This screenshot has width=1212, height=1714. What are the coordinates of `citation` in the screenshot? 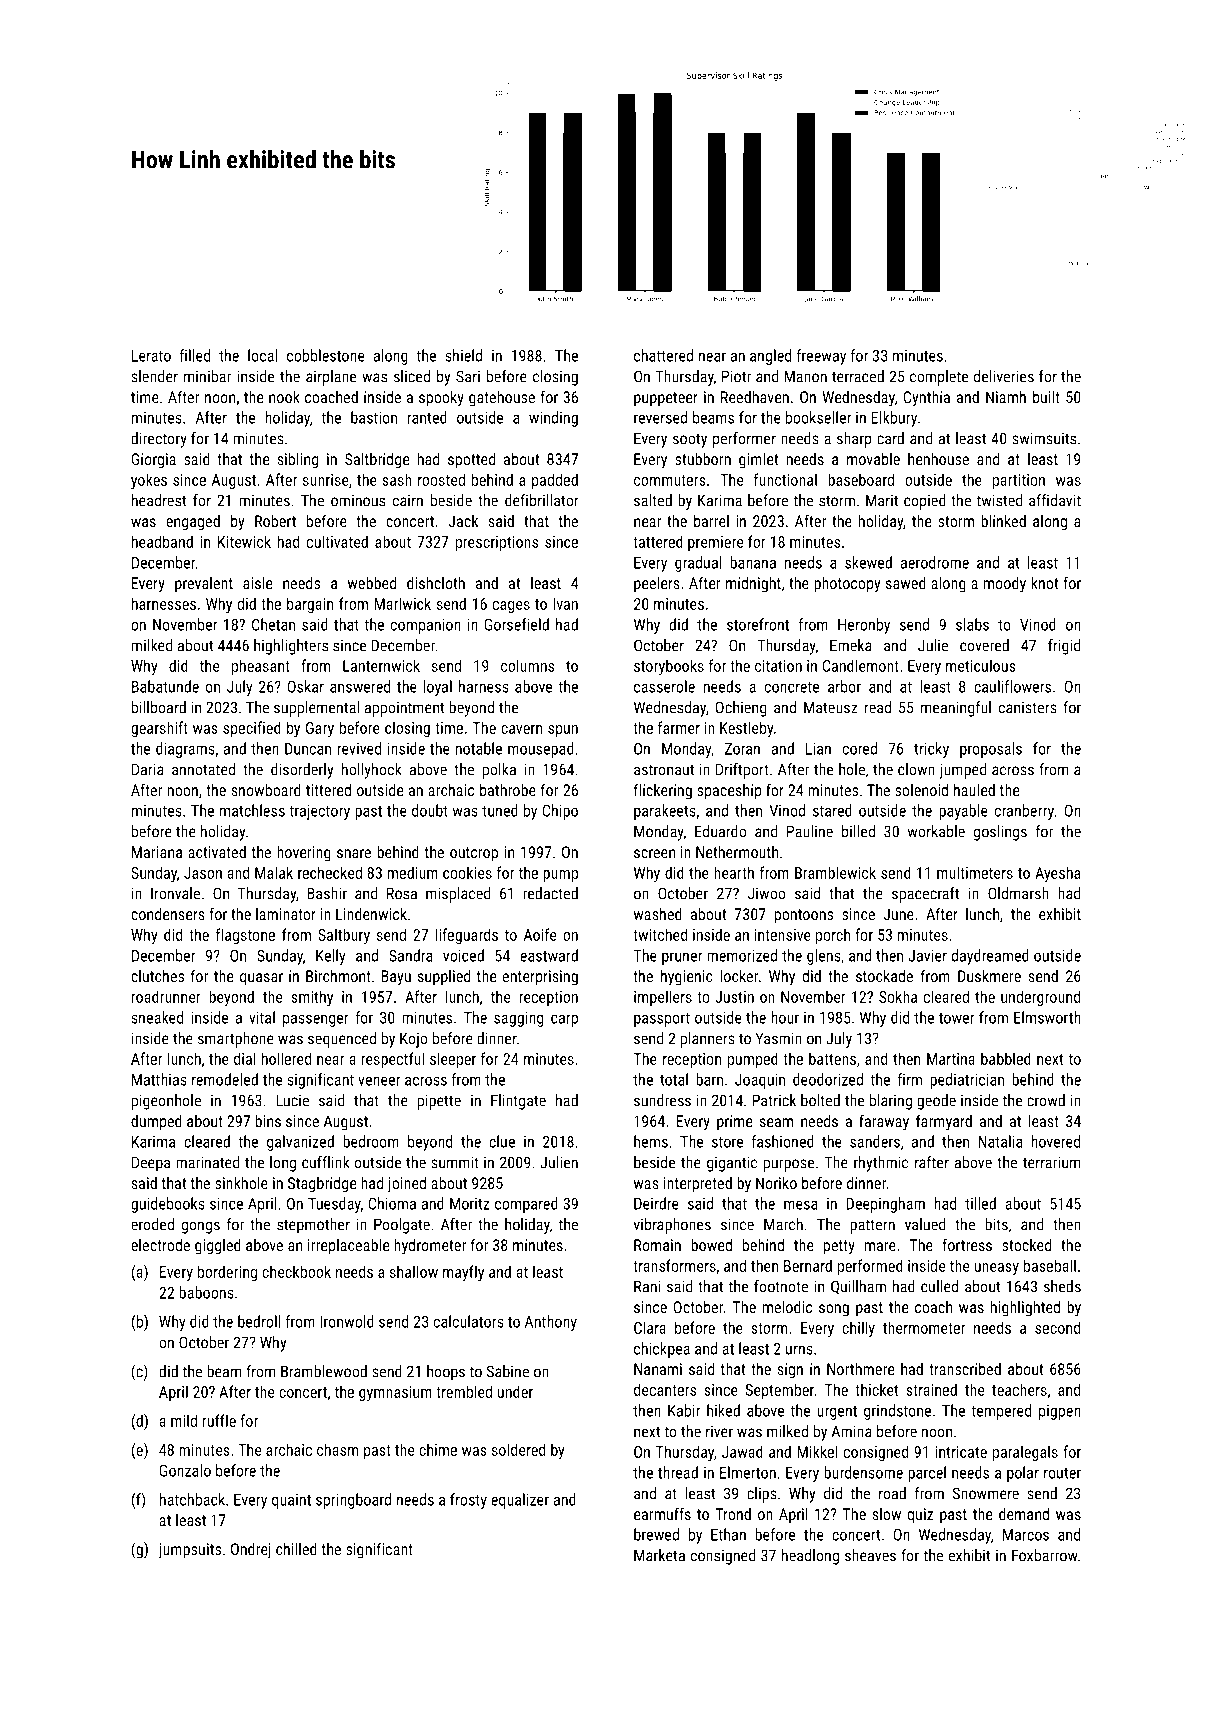 It's located at (778, 666).
